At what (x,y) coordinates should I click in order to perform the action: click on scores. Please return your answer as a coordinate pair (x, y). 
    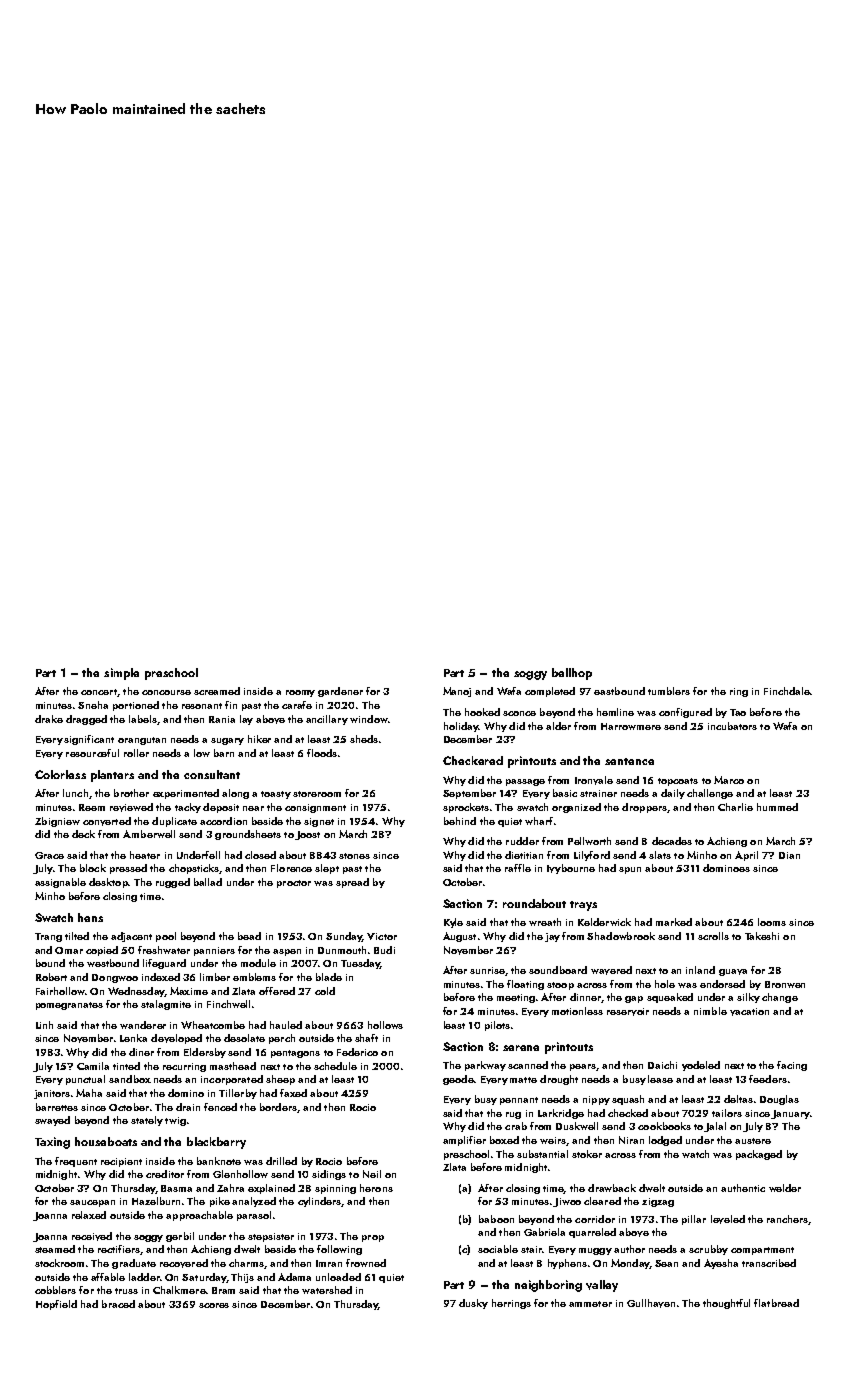
    Looking at the image, I should click on (214, 1305).
